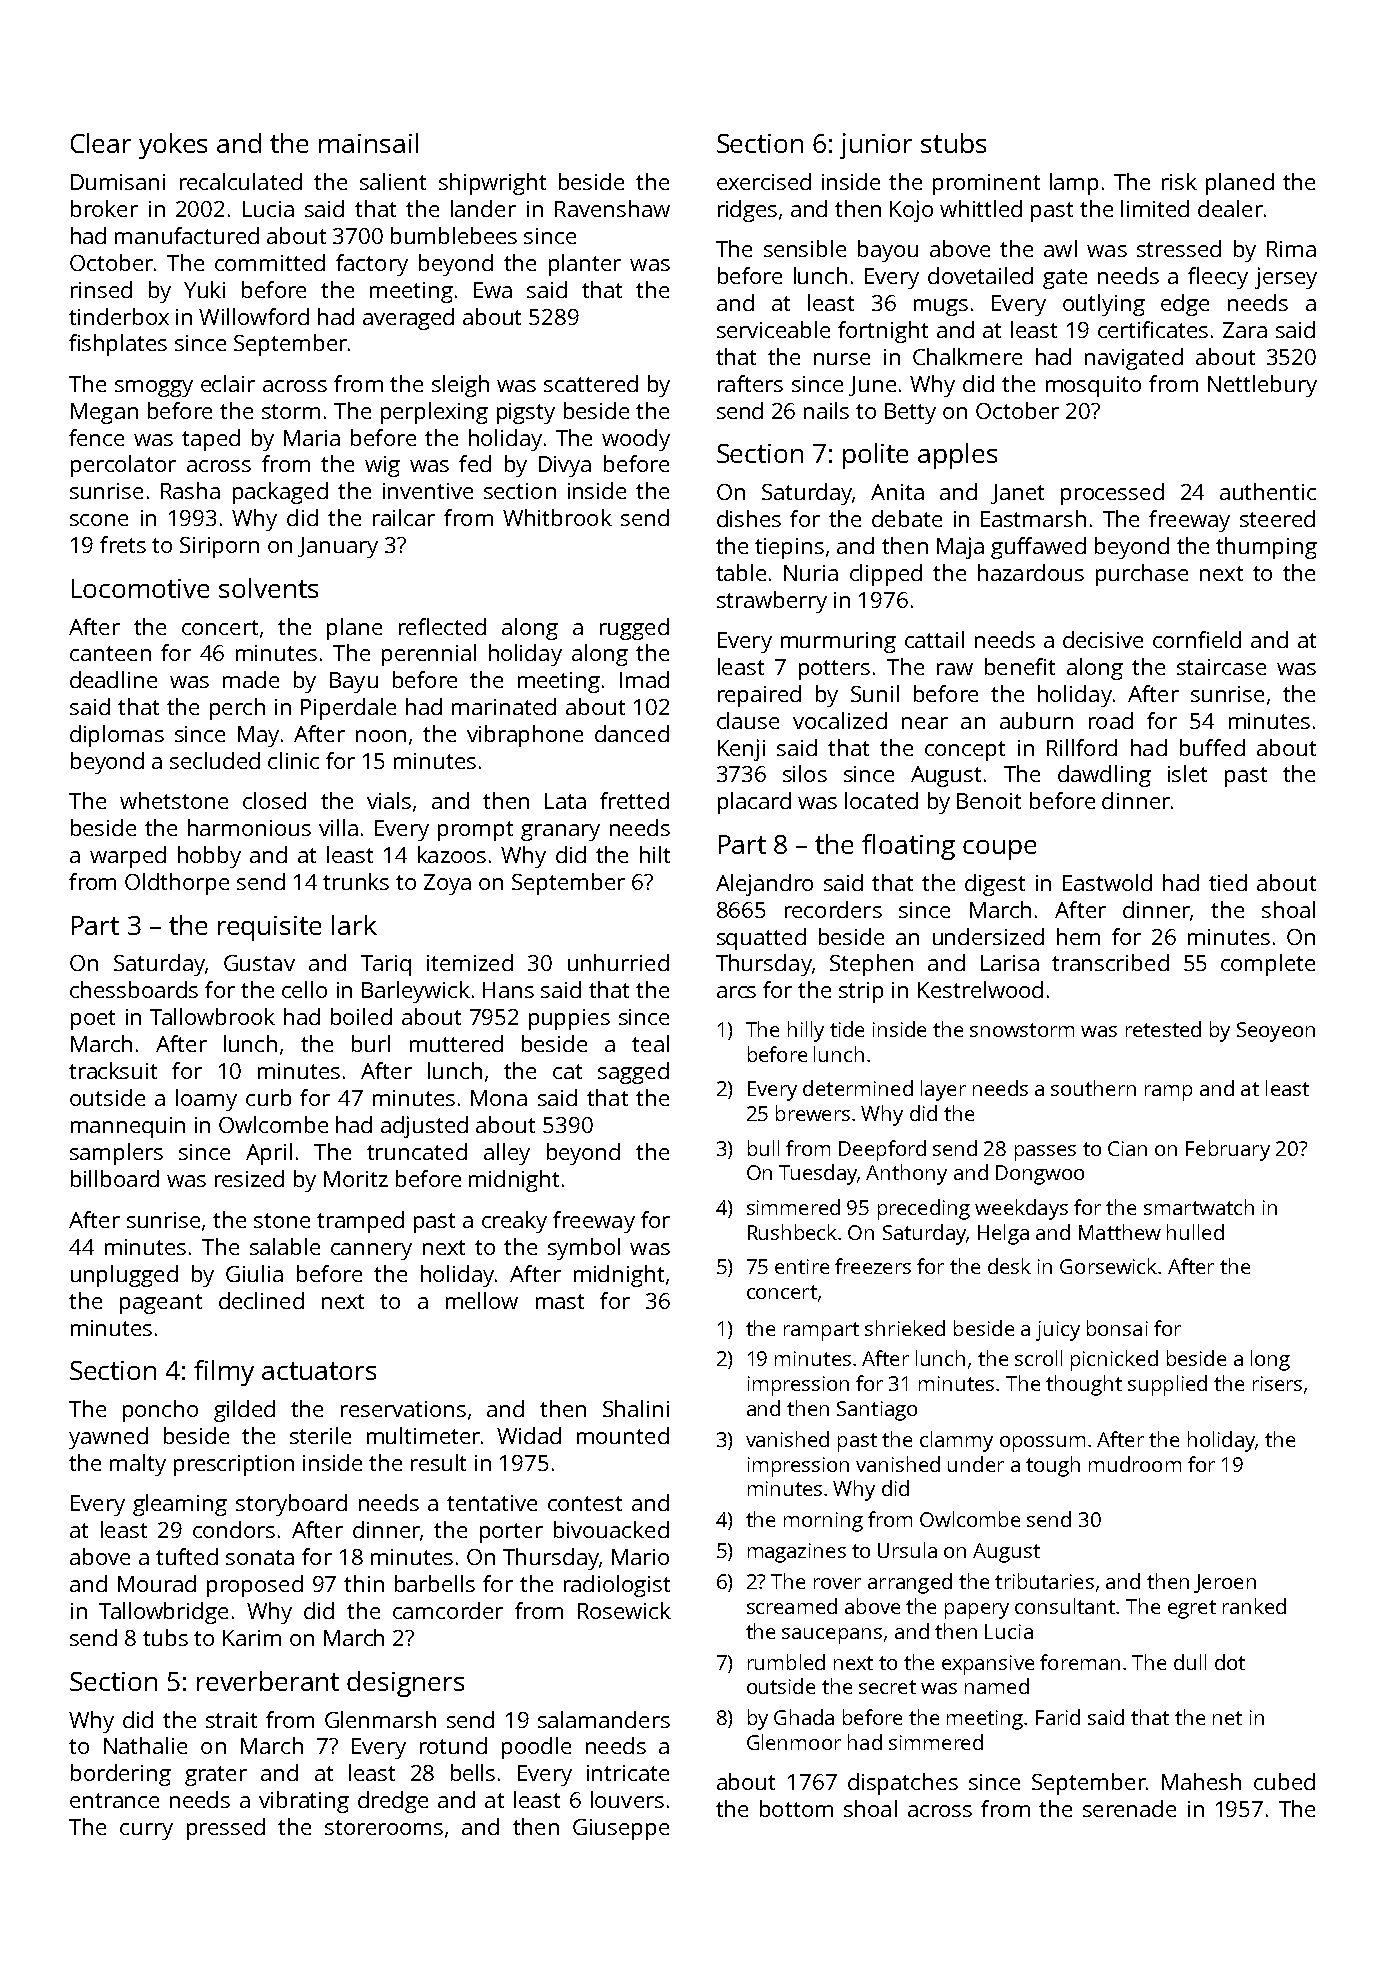  Describe the element at coordinates (384, 1827) in the image. I see `storerooms` at that location.
